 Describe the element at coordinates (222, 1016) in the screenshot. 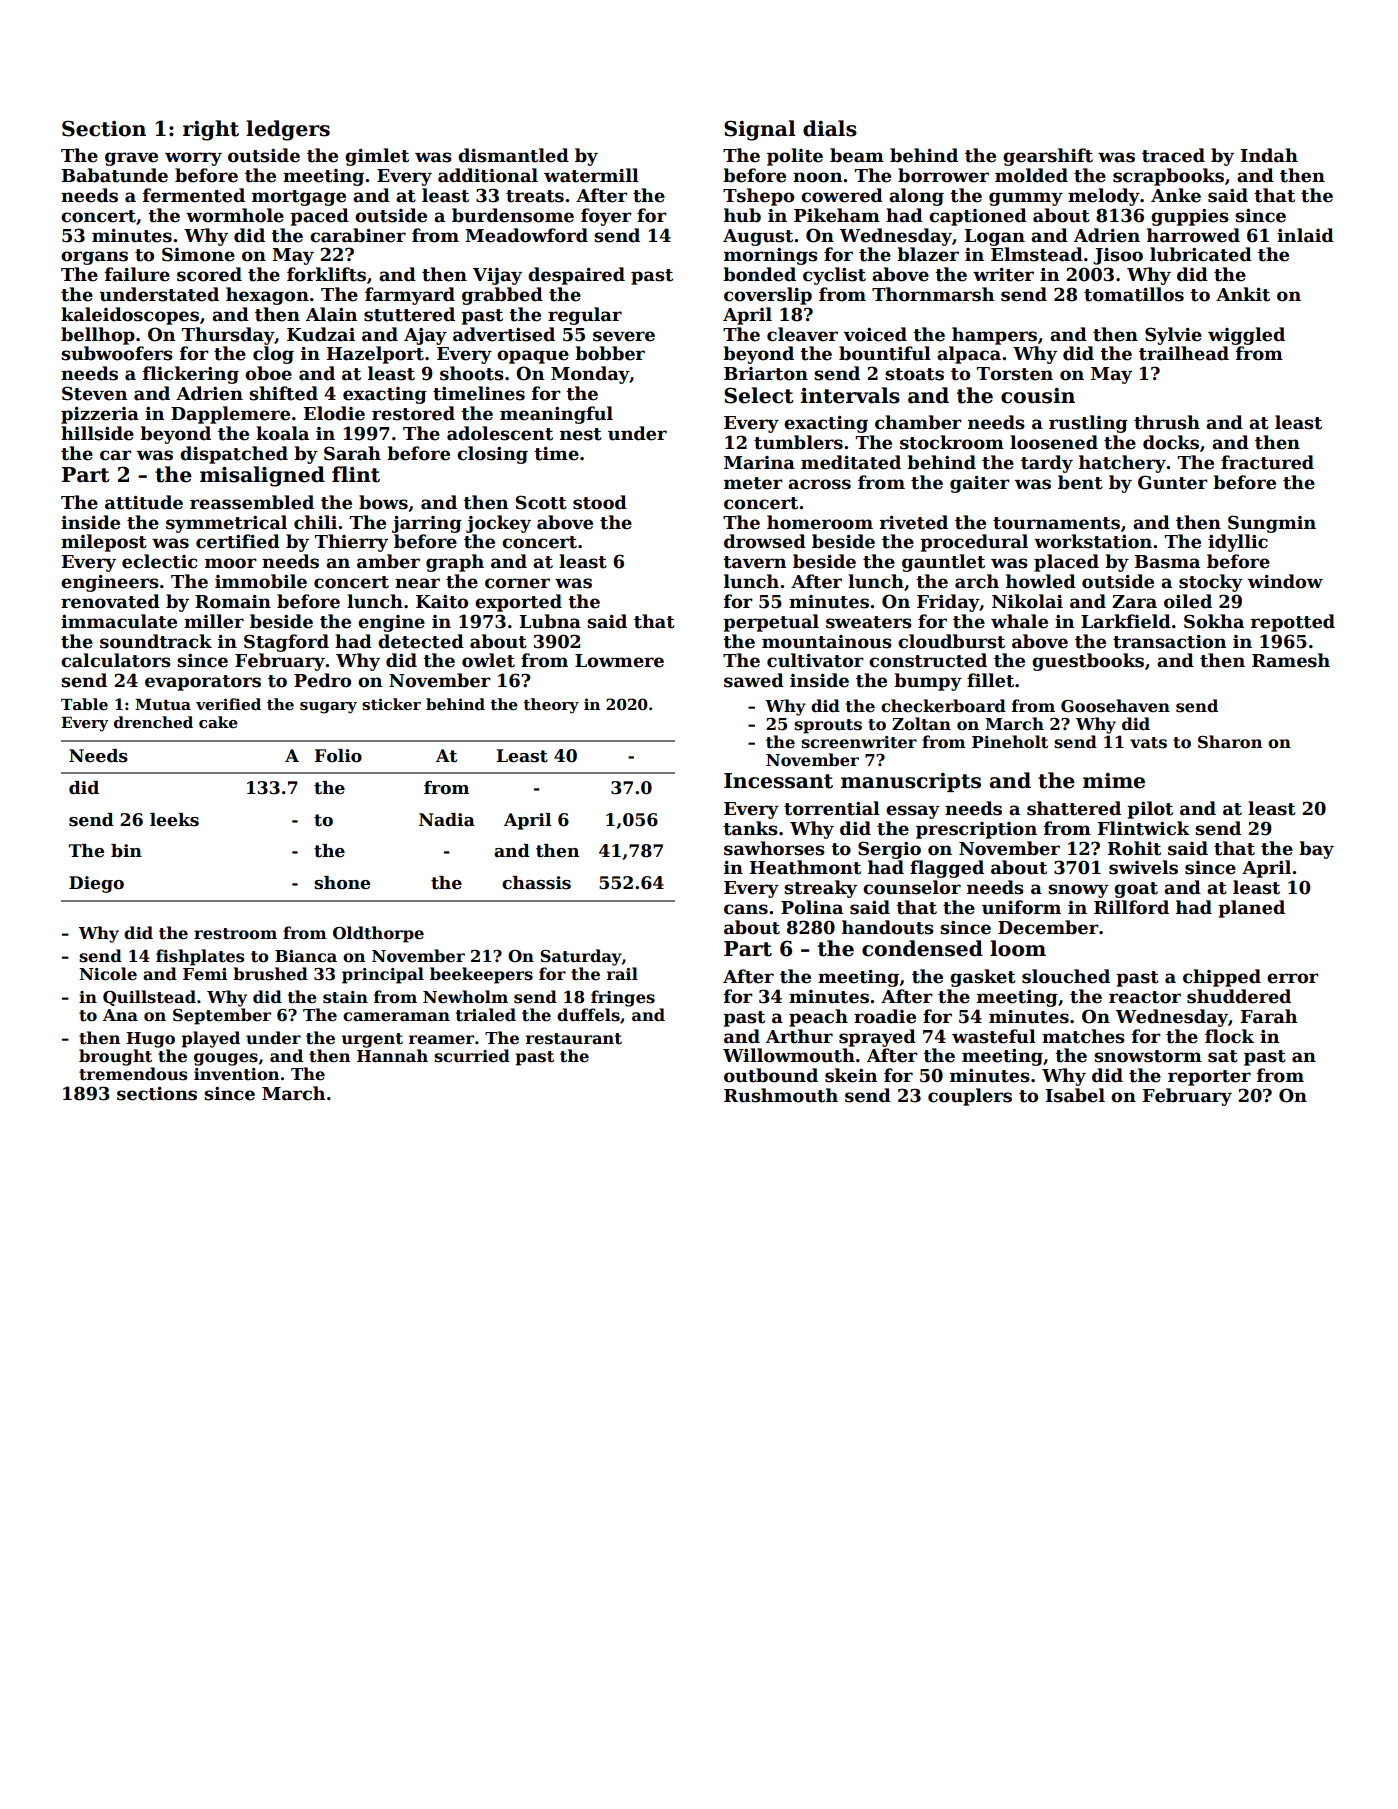

I see `September` at that location.
